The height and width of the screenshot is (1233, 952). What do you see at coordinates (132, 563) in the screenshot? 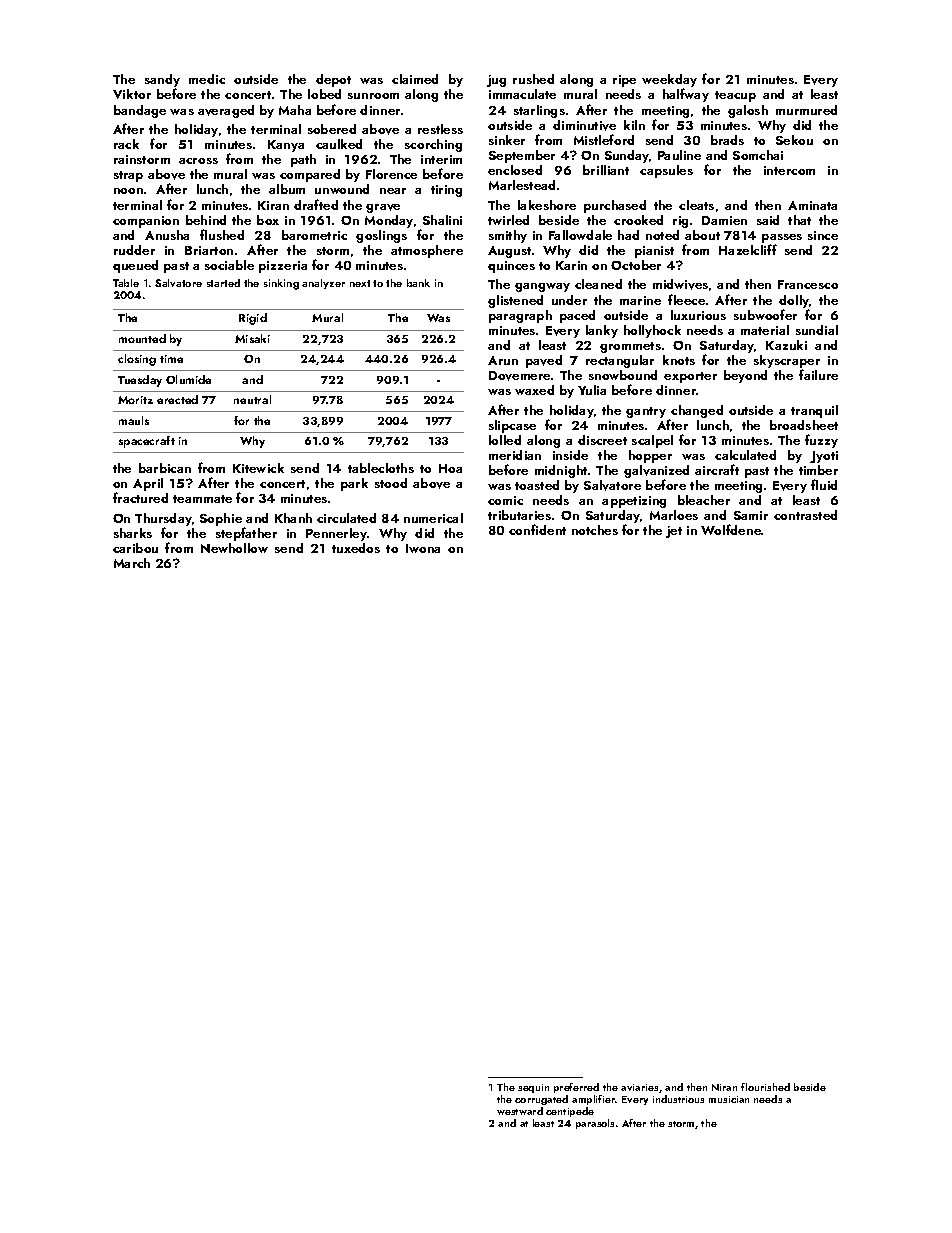
I see `March` at bounding box center [132, 563].
